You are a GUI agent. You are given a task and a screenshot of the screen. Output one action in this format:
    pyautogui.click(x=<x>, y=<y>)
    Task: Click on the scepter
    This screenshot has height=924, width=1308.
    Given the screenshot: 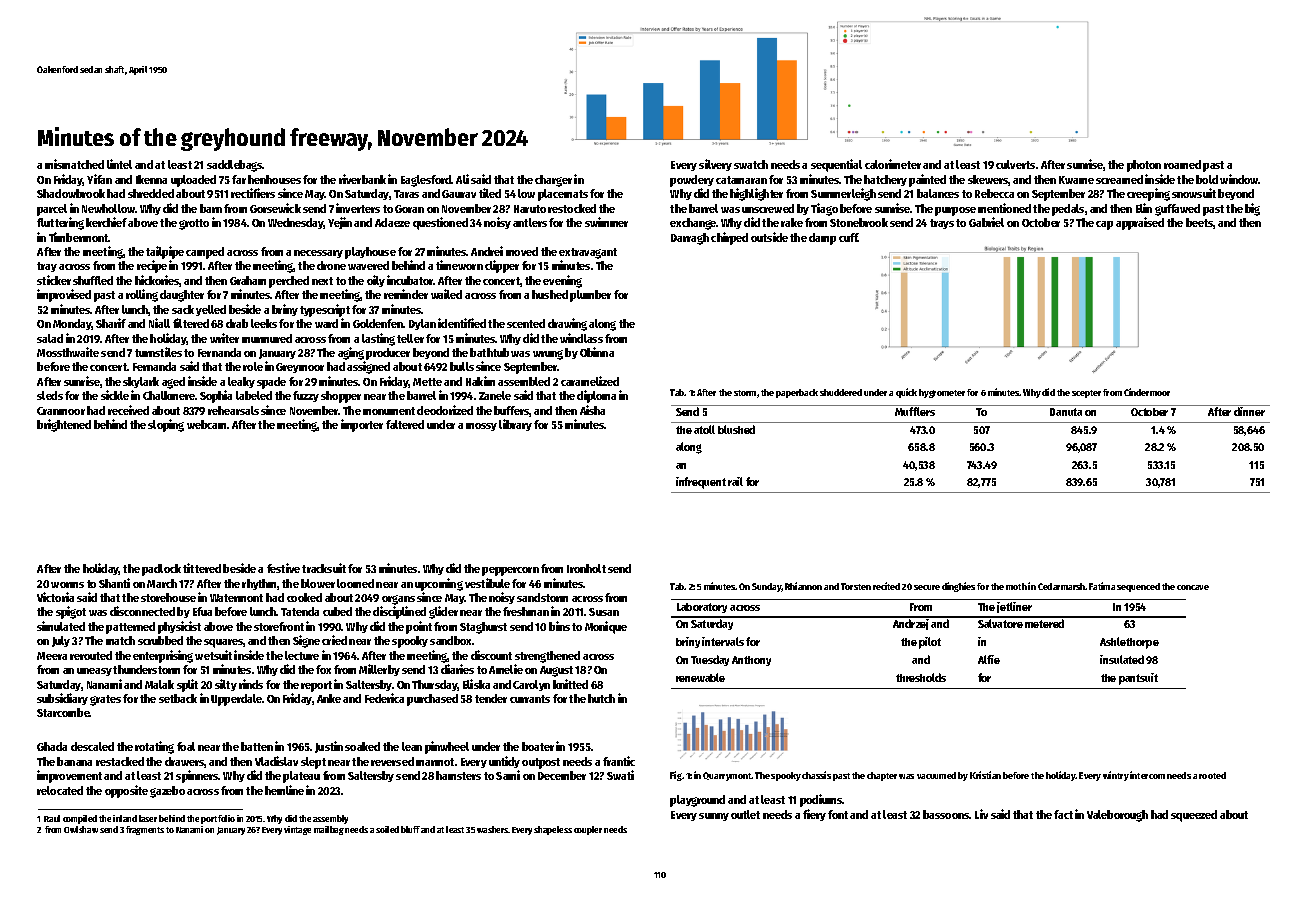 What is the action you would take?
    pyautogui.click(x=1086, y=394)
